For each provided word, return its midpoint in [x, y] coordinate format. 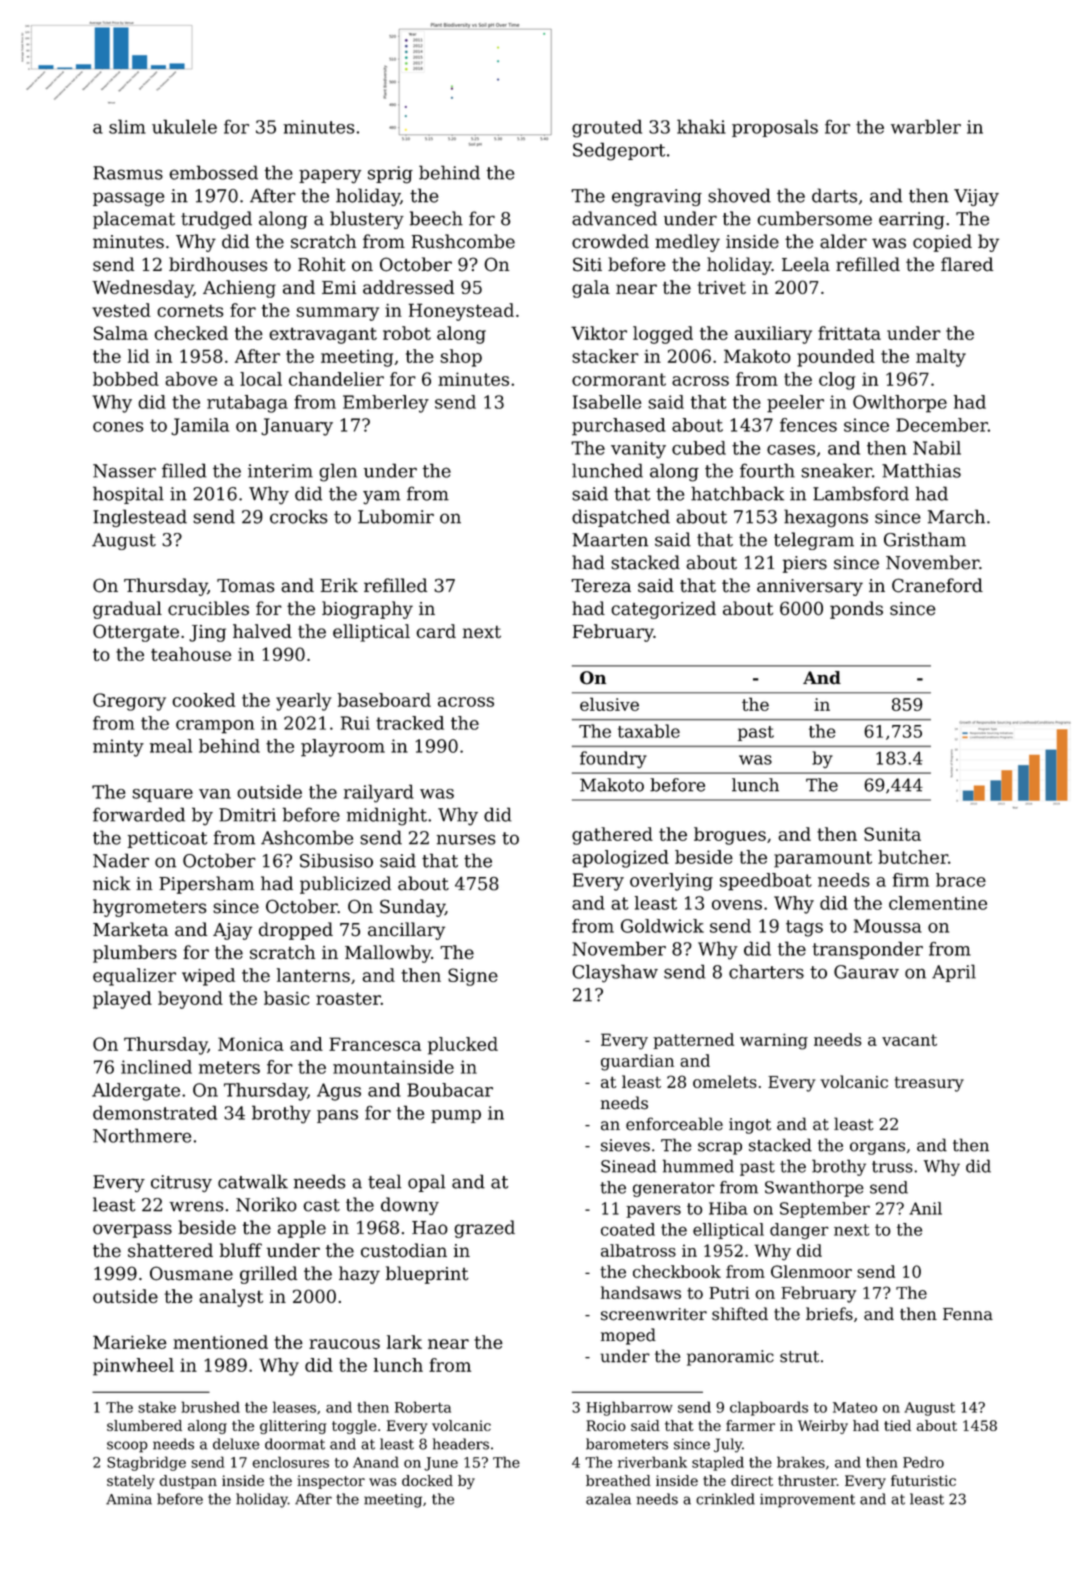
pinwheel [133, 1367]
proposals [775, 128]
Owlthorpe [900, 404]
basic [286, 998]
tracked [410, 723]
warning [774, 1042]
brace [961, 880]
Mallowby [388, 954]
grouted [607, 128]
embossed [213, 172]
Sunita [892, 834]
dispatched [621, 518]
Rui [355, 723]
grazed [485, 1229]
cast [321, 1205]
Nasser [124, 471]
